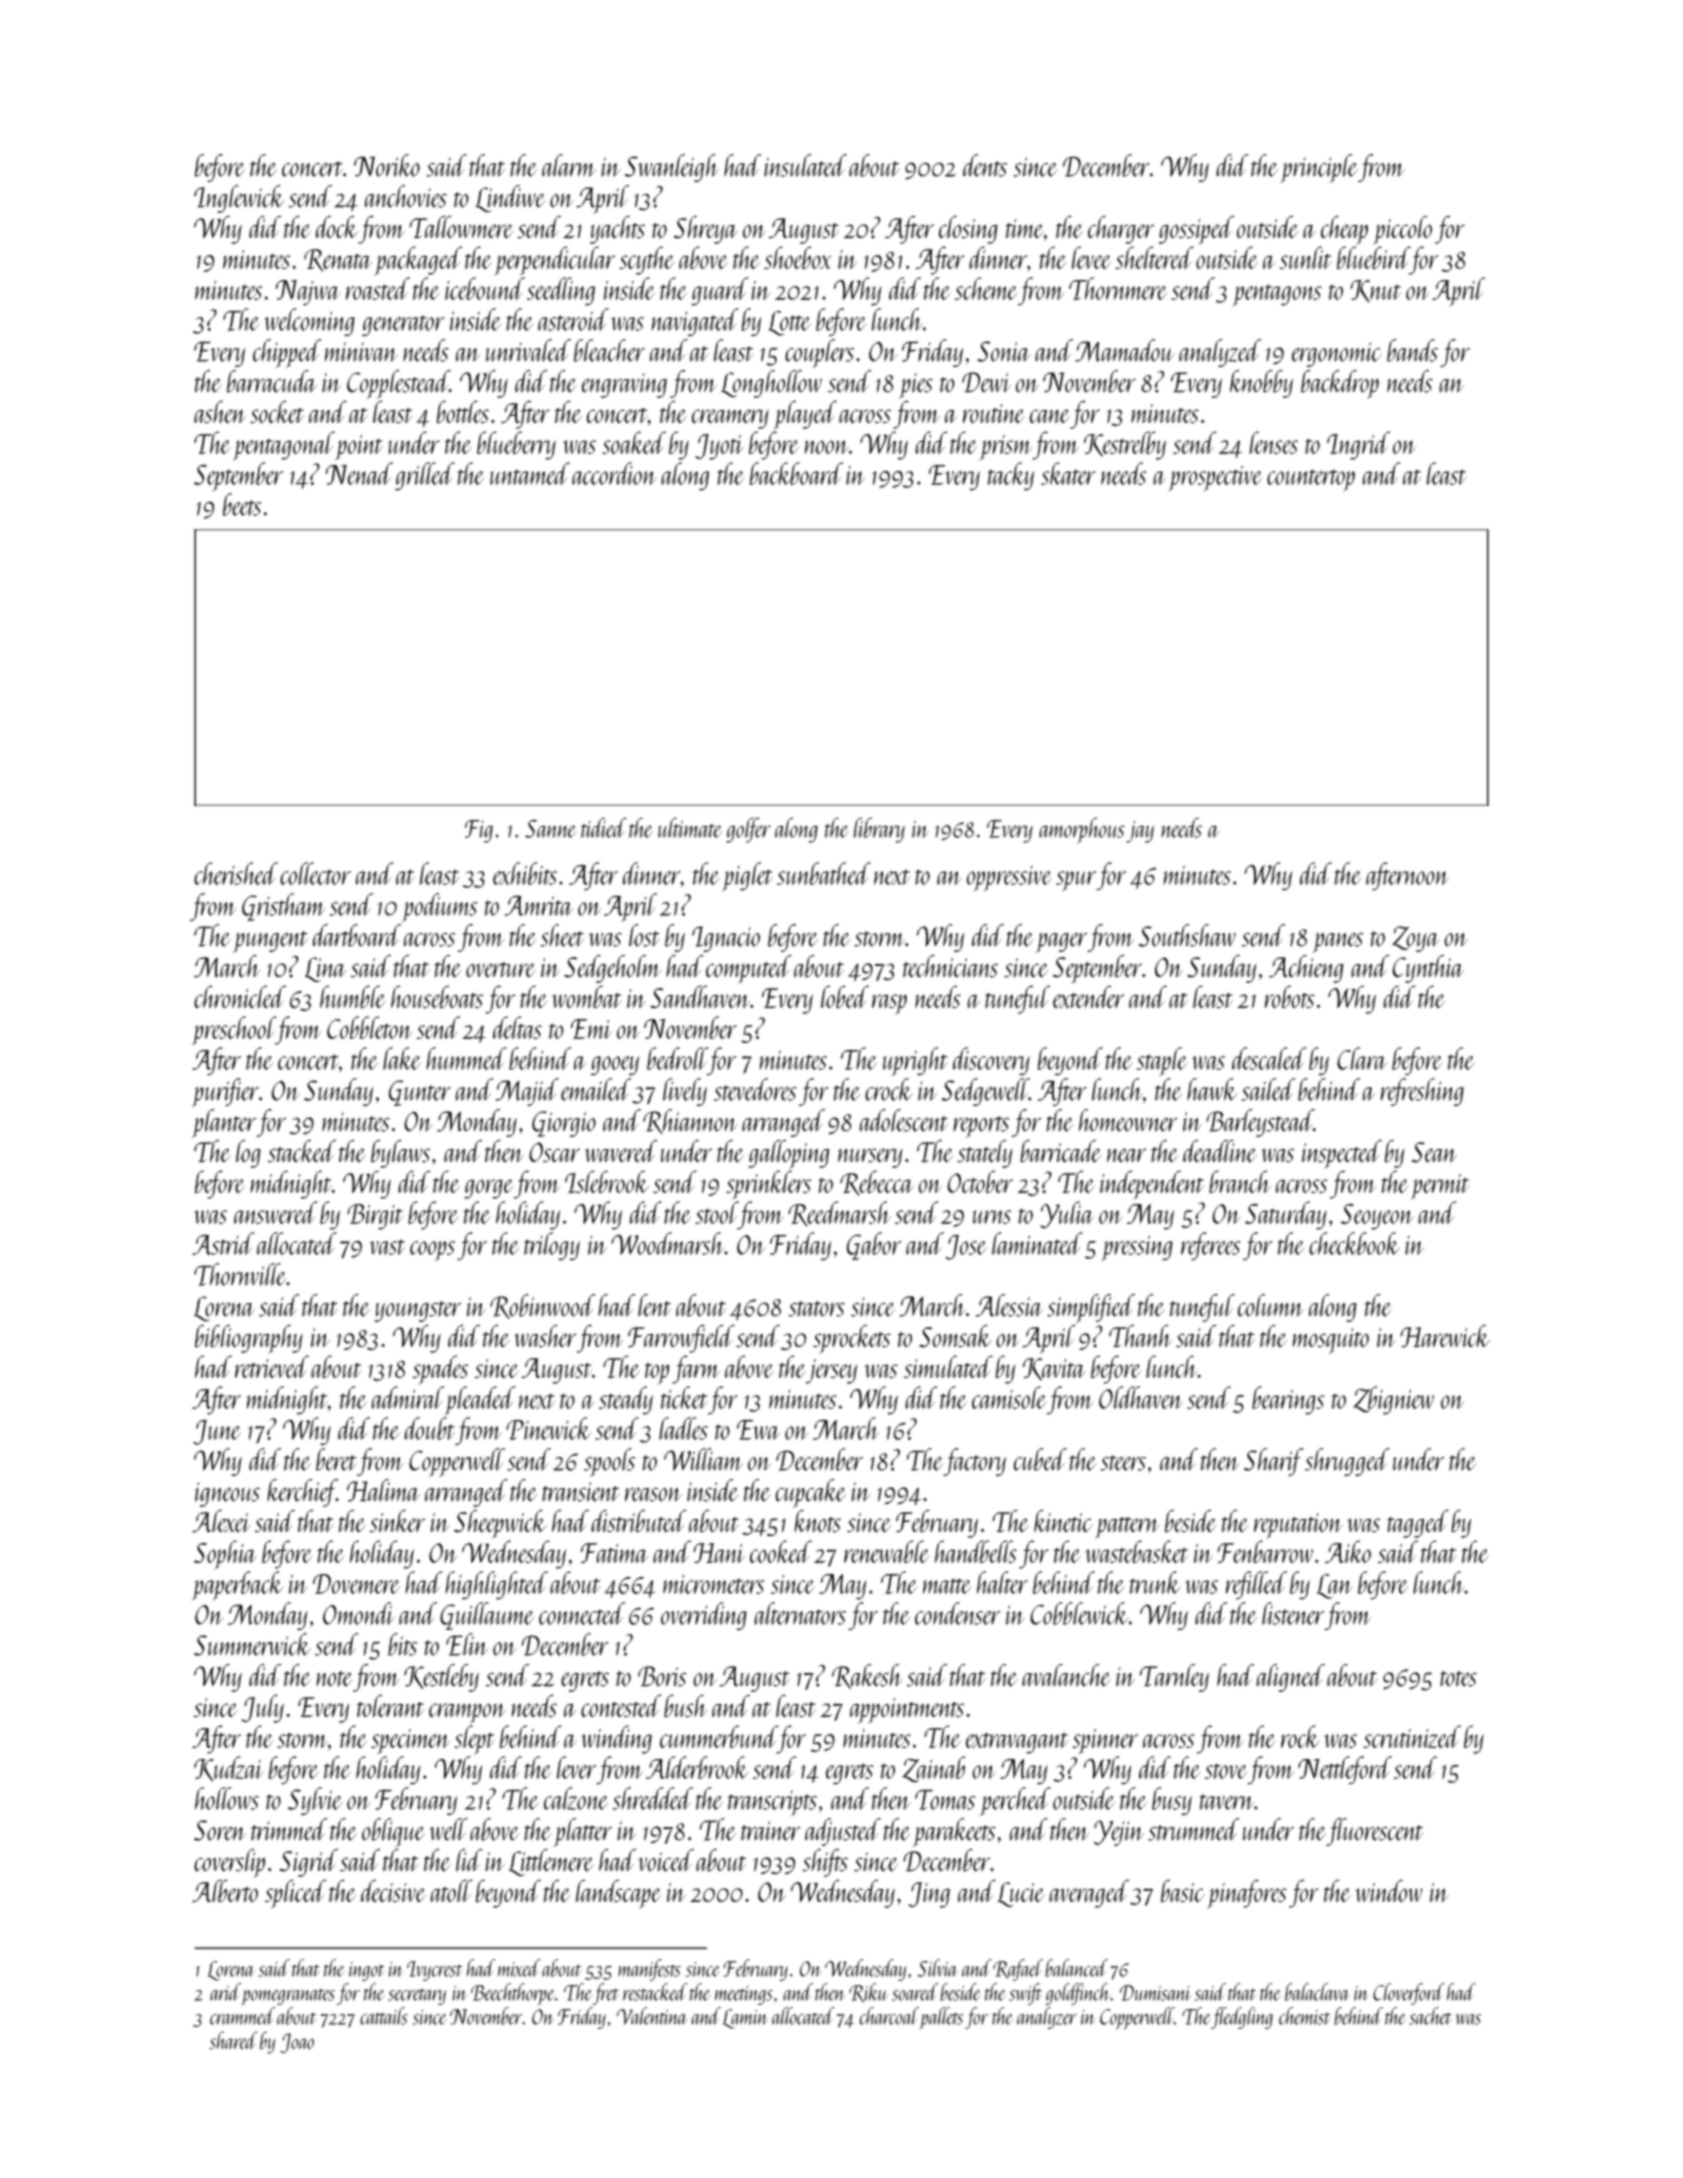  What do you see at coordinates (1412, 350) in the screenshot?
I see `bands` at bounding box center [1412, 350].
